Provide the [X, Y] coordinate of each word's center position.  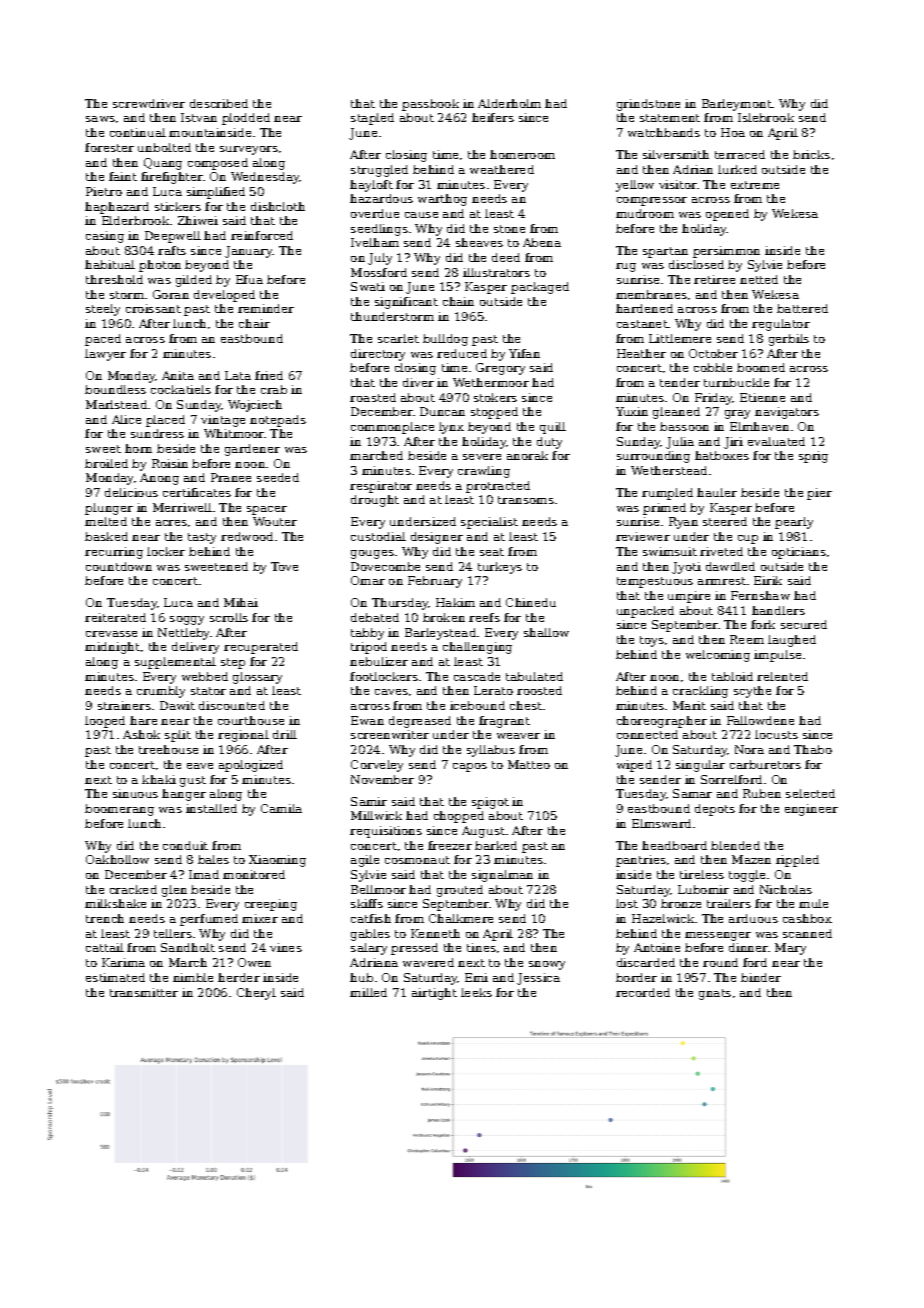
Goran [171, 294]
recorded [643, 992]
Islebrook [766, 117]
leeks [476, 992]
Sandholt [188, 947]
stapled [372, 119]
